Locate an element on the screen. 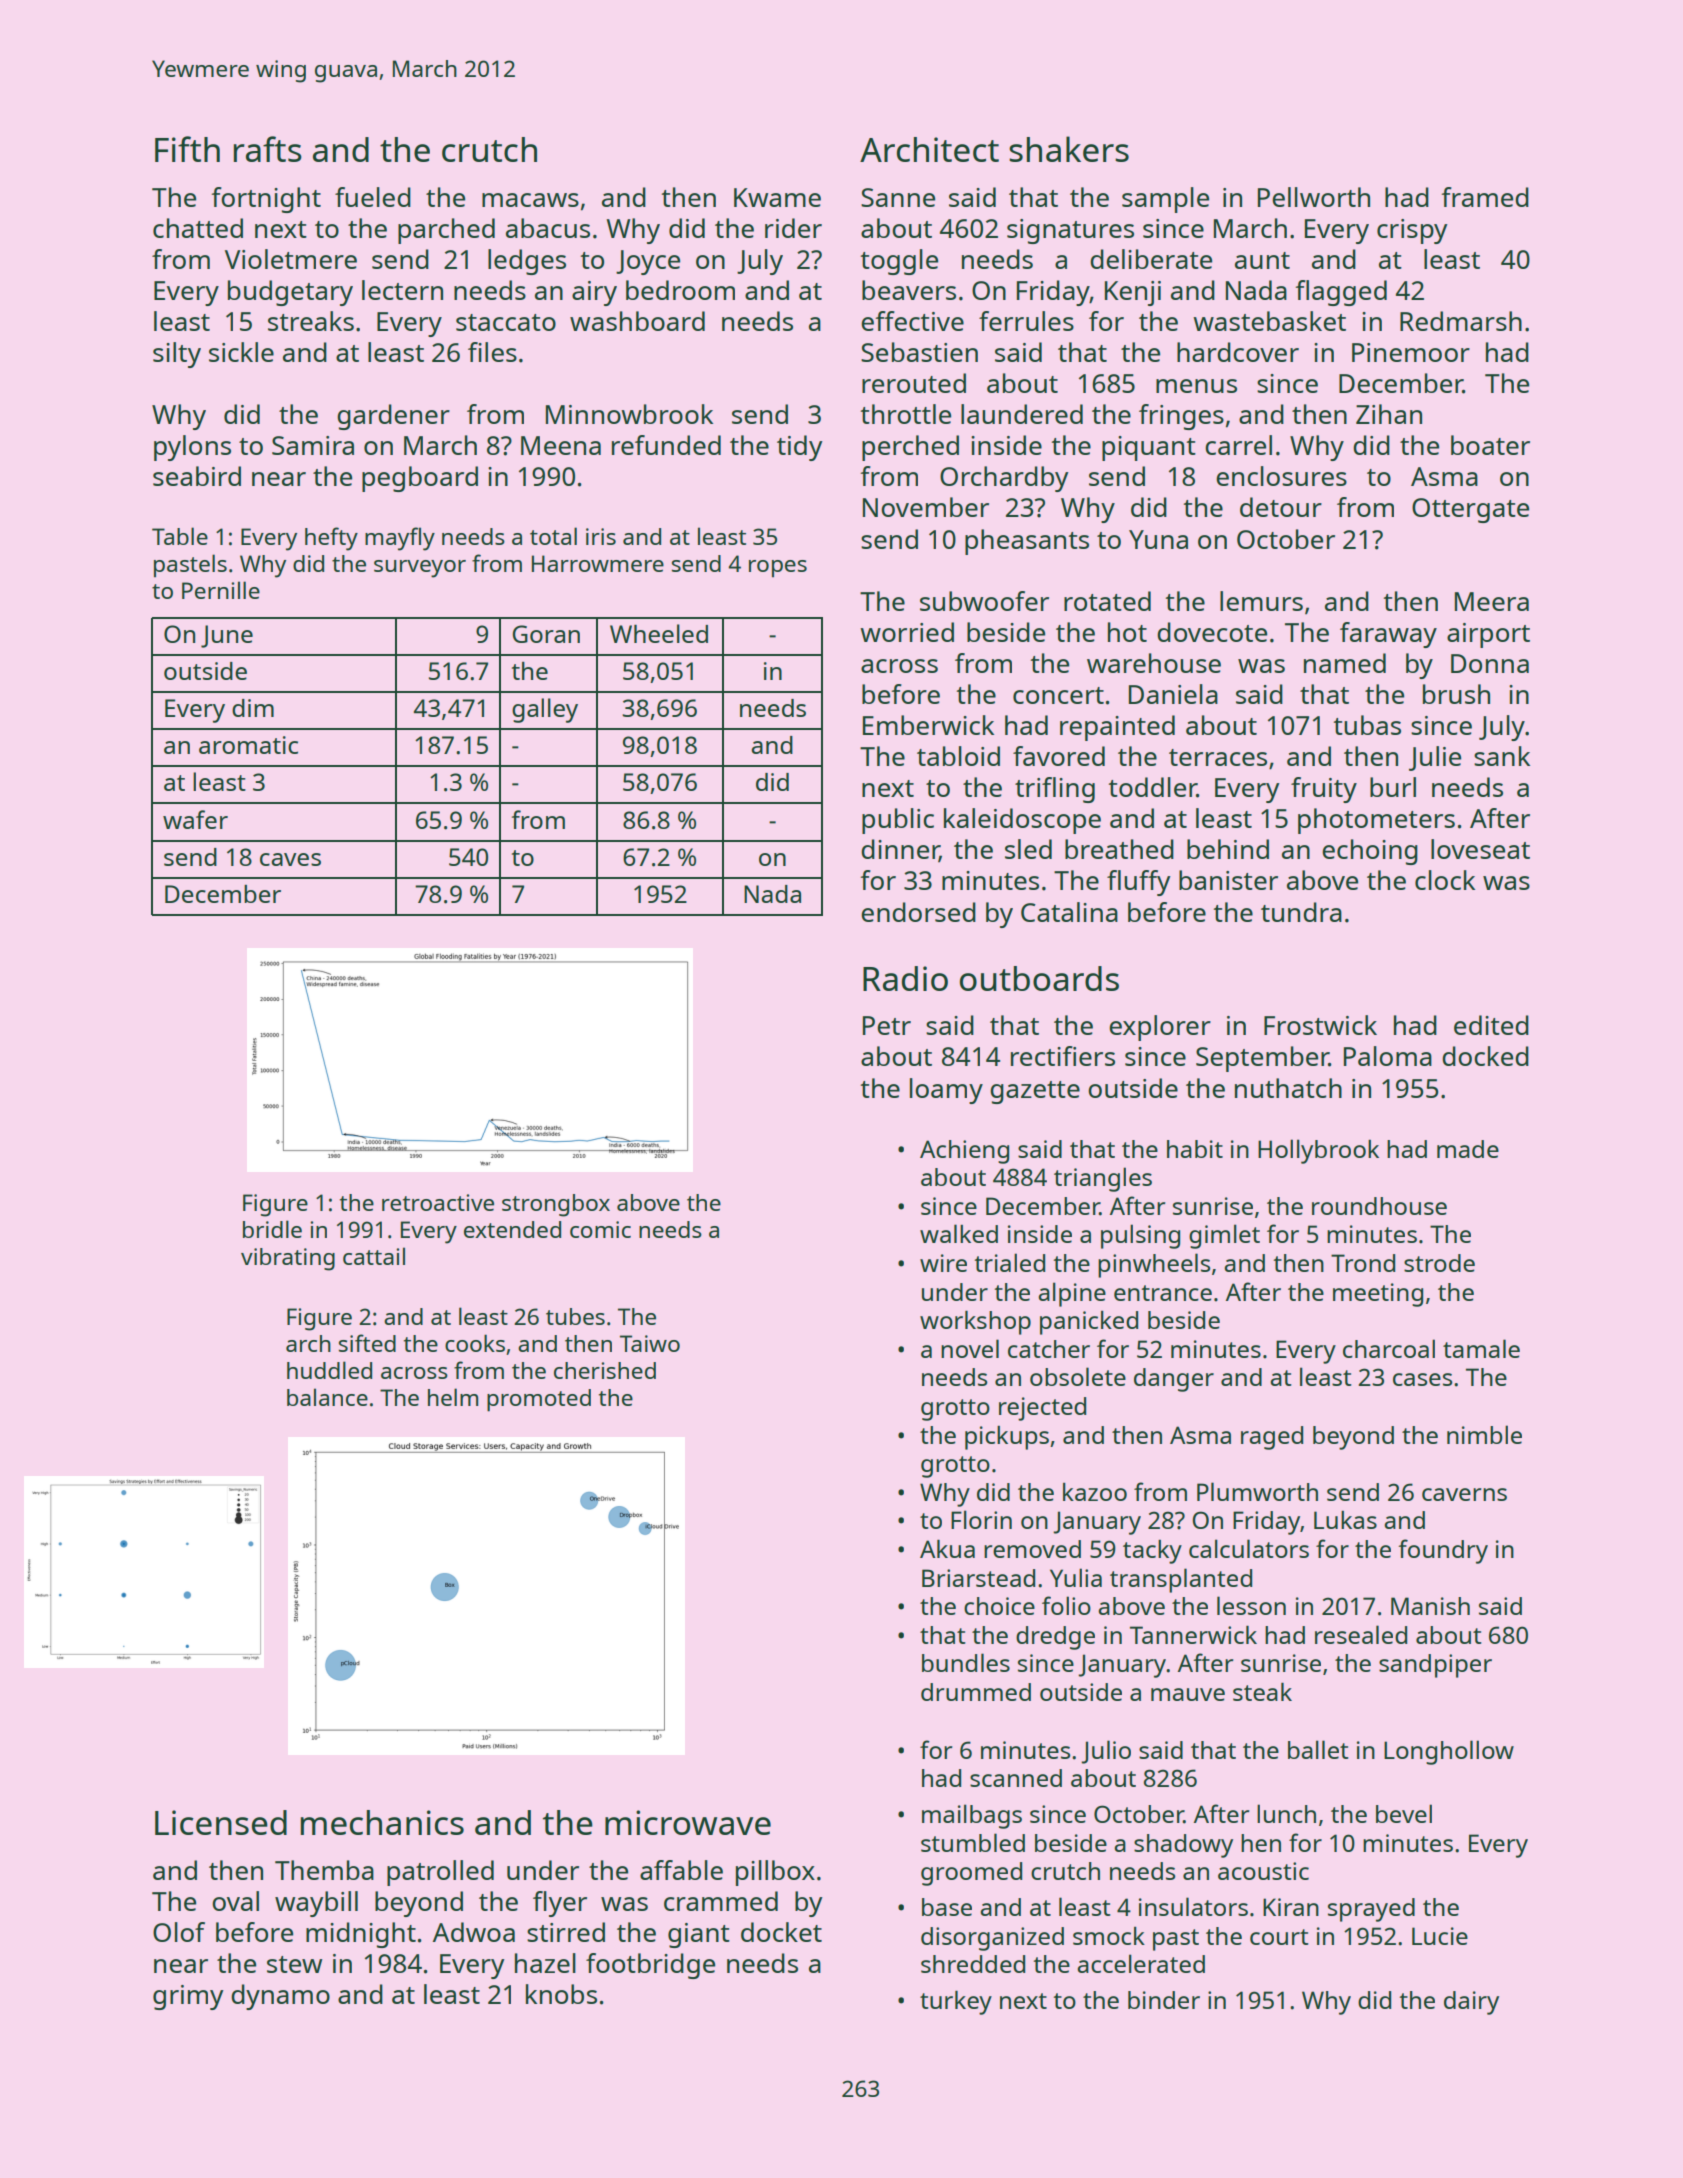 The image size is (1683, 2178). tabloid is located at coordinates (958, 756).
